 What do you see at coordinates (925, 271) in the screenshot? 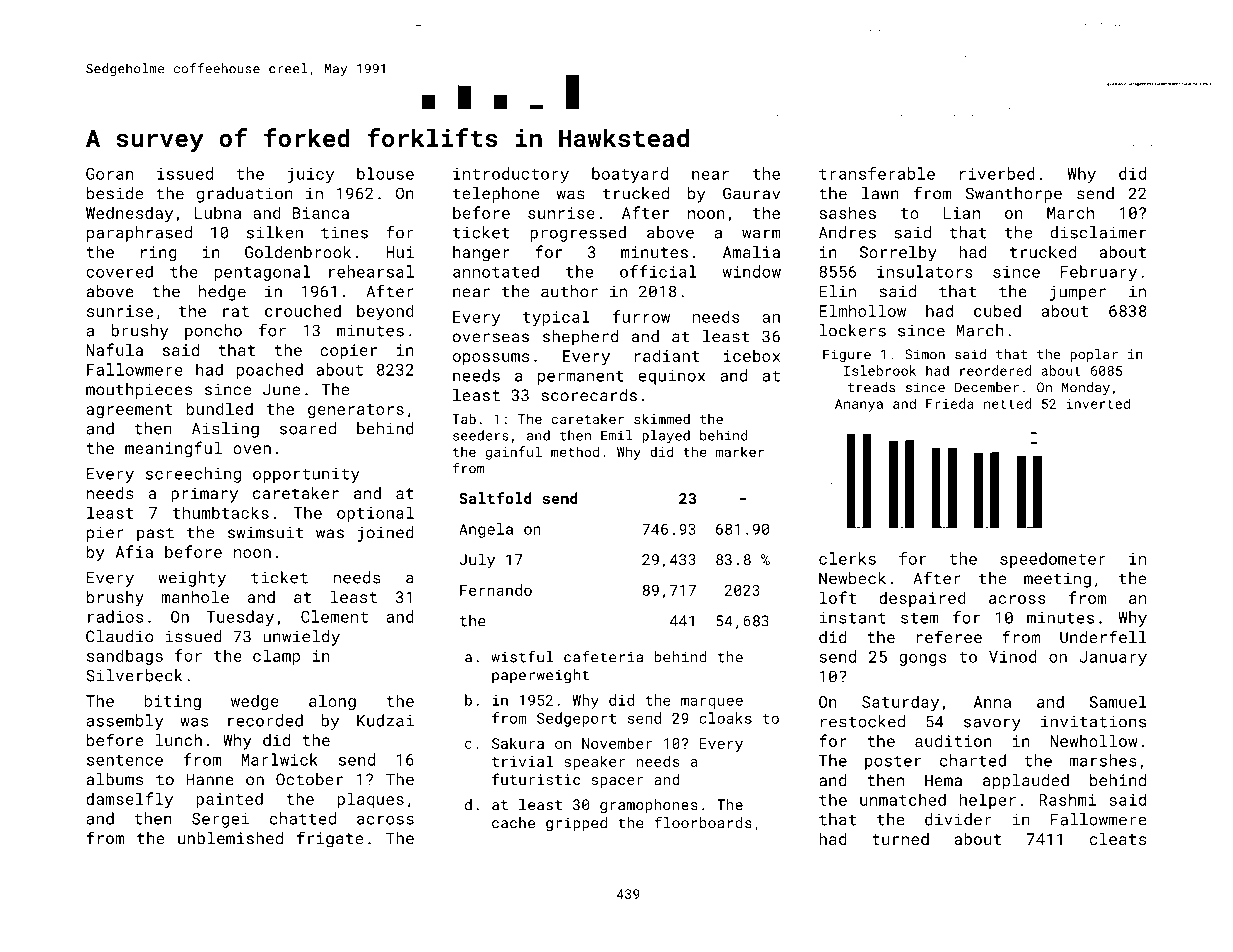
I see `insulators` at bounding box center [925, 271].
